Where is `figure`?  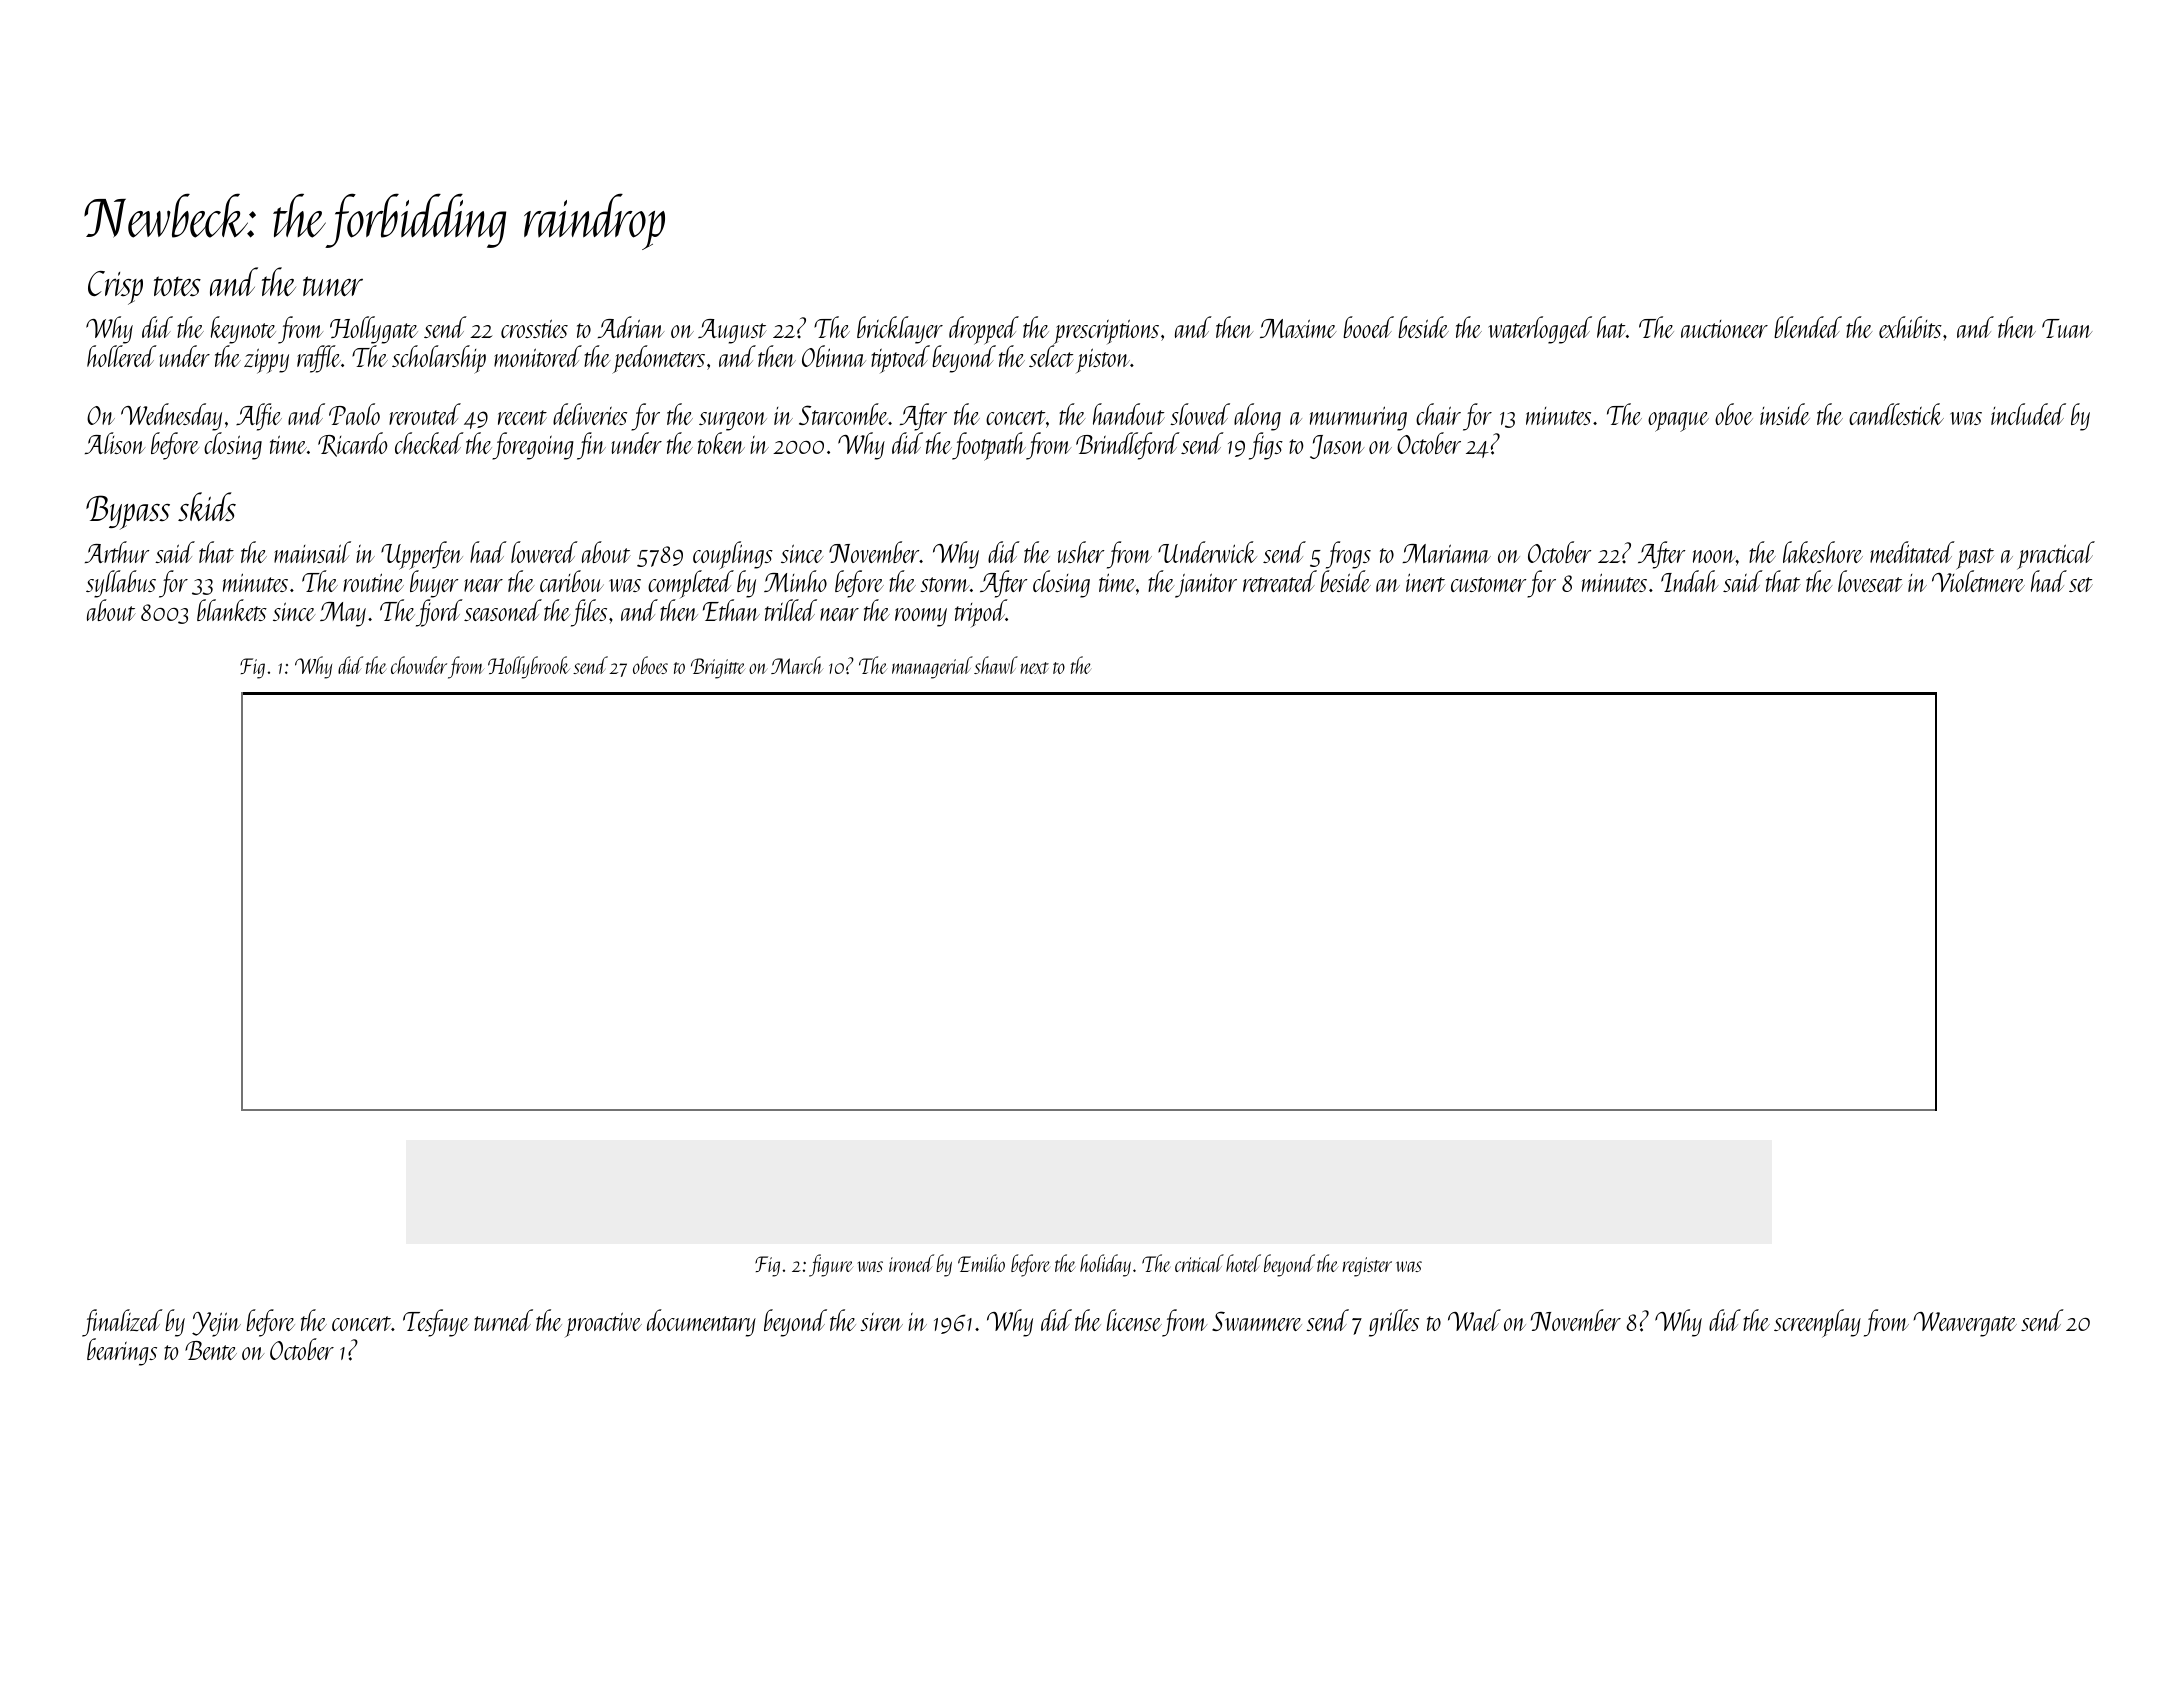 figure is located at coordinates (831, 1265).
